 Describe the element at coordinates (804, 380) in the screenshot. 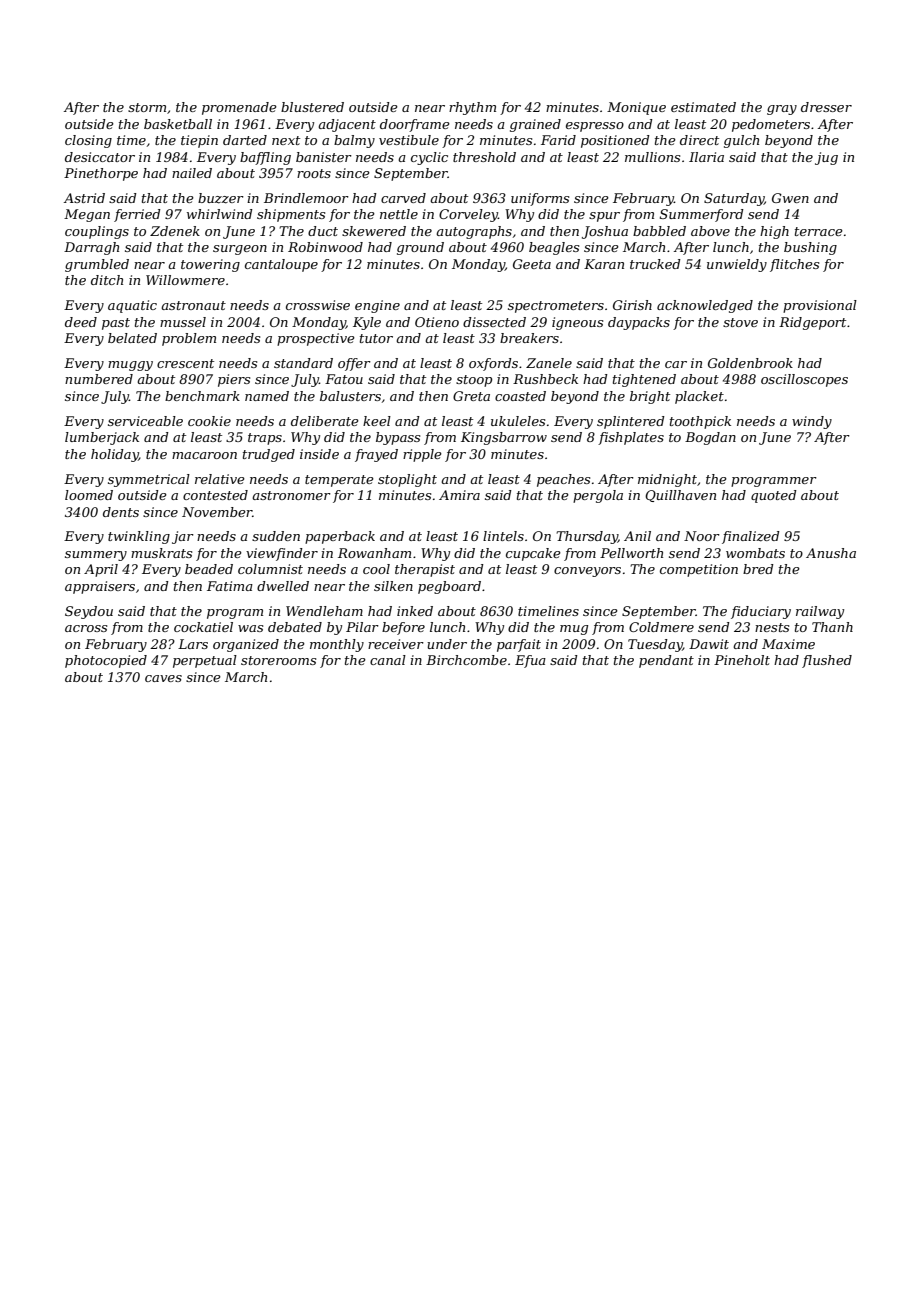

I see `oscilloscopes` at that location.
